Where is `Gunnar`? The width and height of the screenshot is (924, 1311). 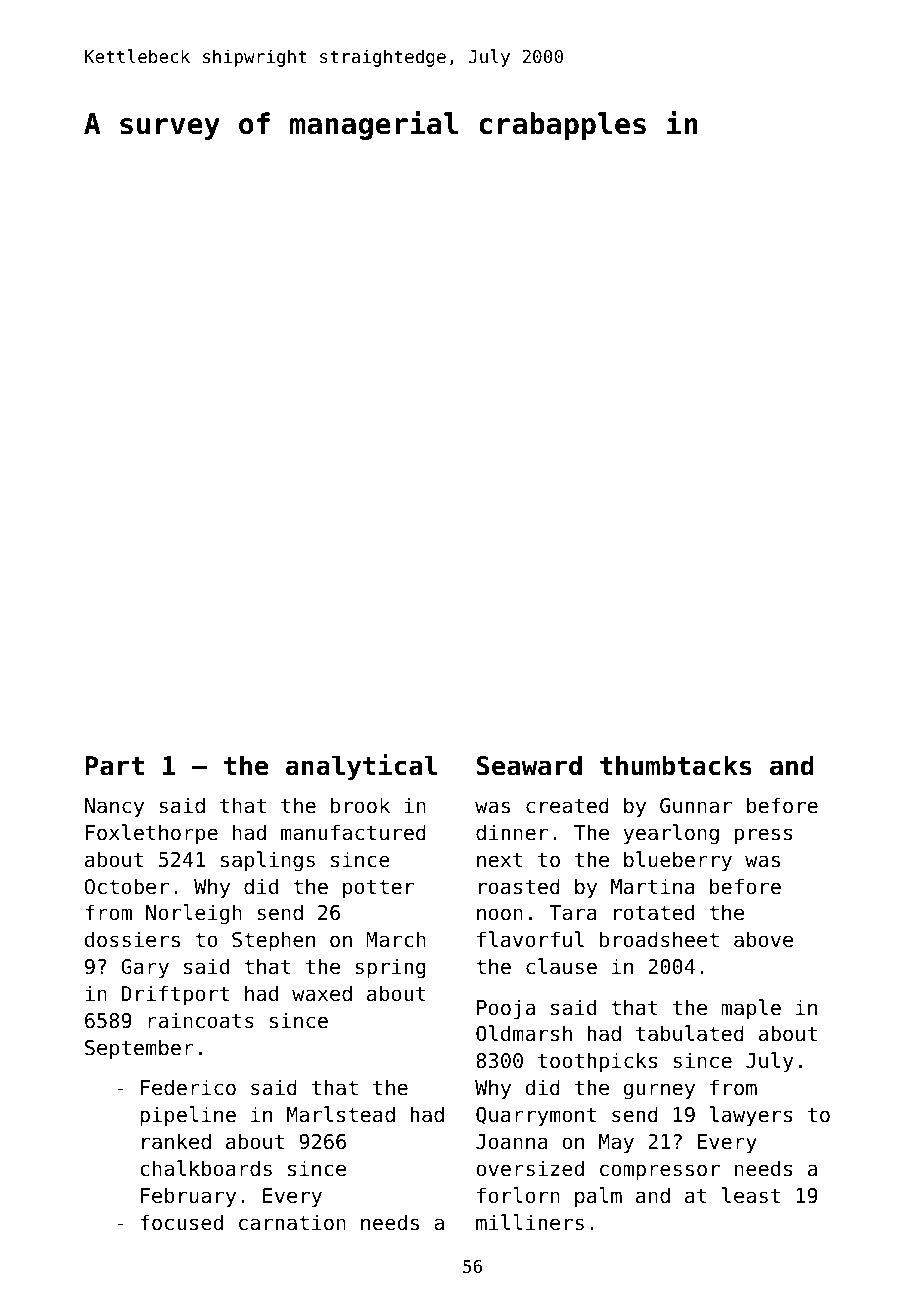 Gunnar is located at coordinates (696, 806).
